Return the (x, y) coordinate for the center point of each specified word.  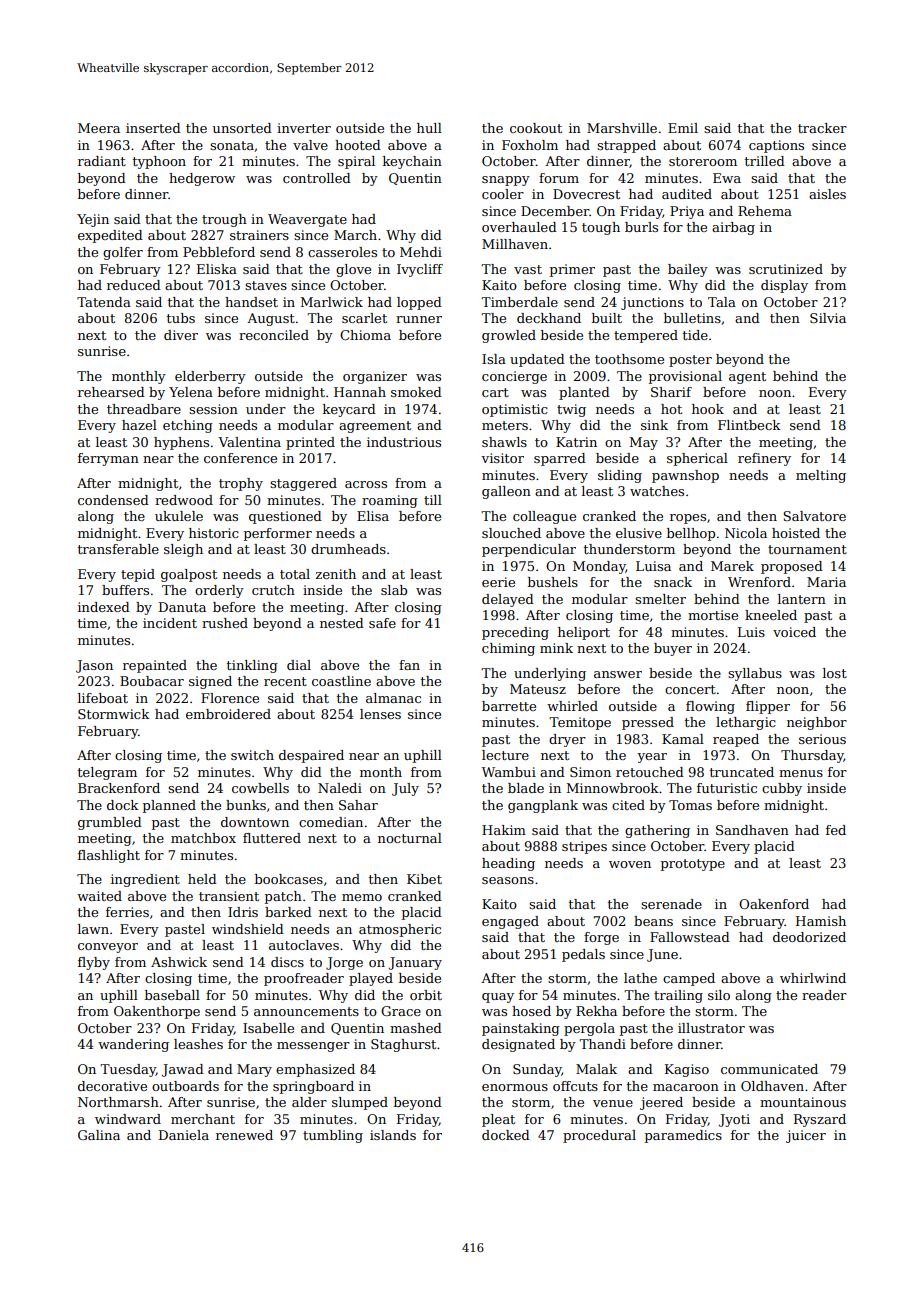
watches (657, 491)
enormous (515, 1087)
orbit (426, 995)
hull (429, 128)
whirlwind (813, 978)
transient (229, 896)
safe (382, 623)
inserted (153, 128)
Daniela (184, 1135)
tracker (822, 128)
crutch (273, 590)
